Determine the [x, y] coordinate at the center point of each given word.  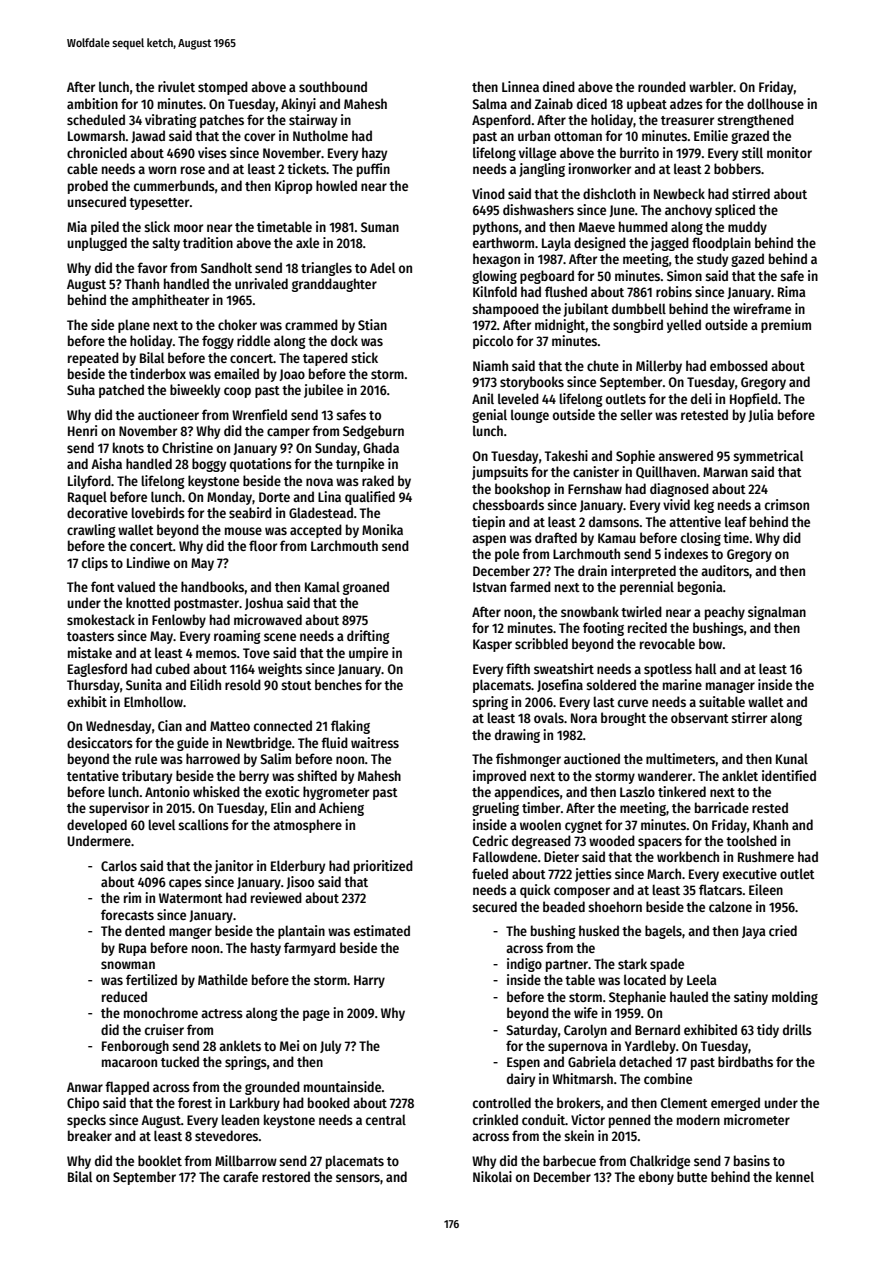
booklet [160, 1160]
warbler [711, 86]
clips [95, 564]
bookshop [523, 490]
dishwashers [538, 209]
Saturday [532, 1031]
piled [105, 228]
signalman [777, 613]
